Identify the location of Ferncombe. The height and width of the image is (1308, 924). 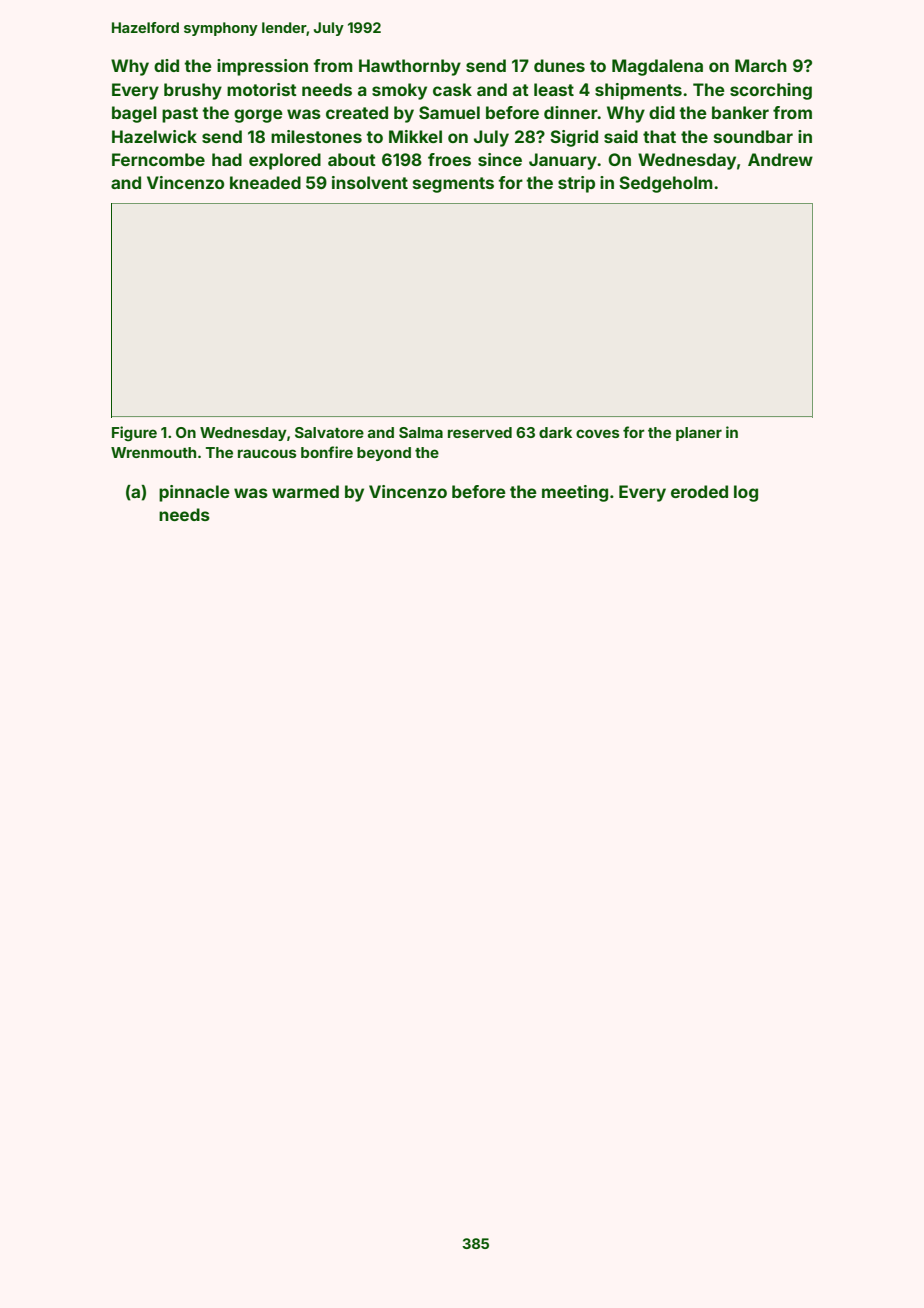
(158, 159).
